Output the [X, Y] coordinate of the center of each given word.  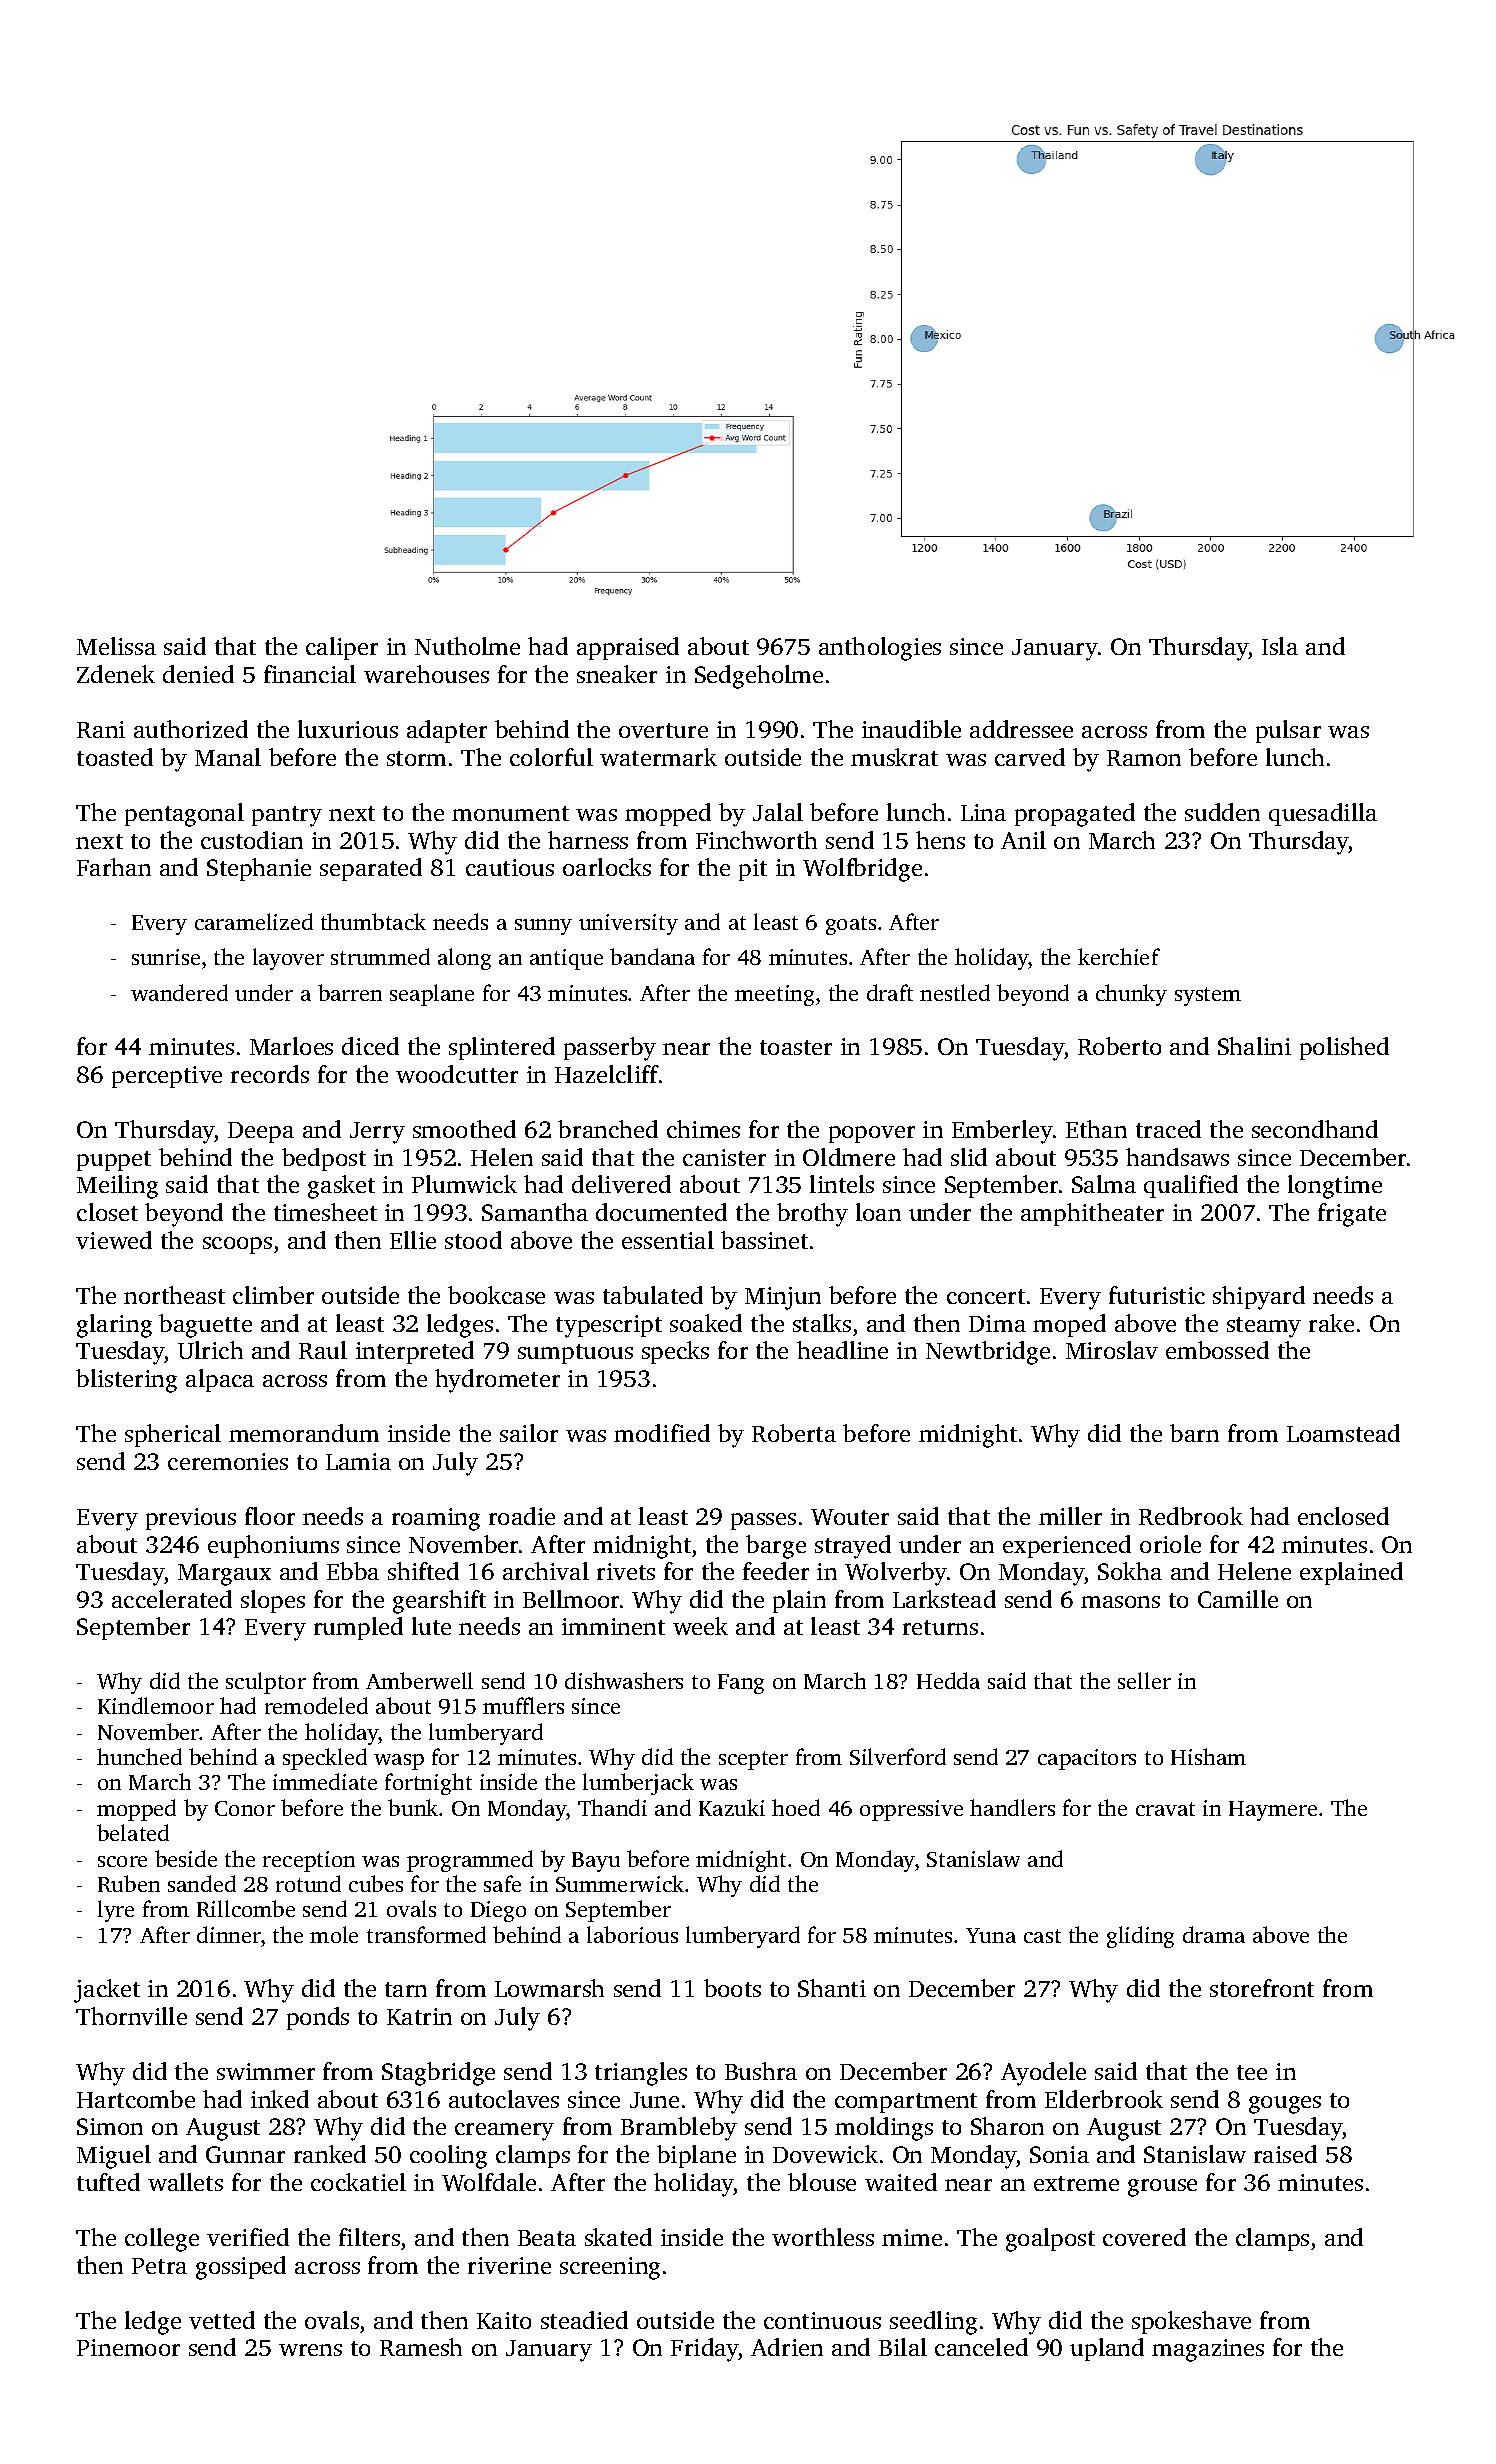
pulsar [1288, 731]
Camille [1238, 1599]
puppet [114, 1161]
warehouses [426, 674]
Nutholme [467, 646]
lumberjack [638, 1784]
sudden [1222, 812]
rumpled [358, 1628]
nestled [955, 992]
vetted [222, 2320]
